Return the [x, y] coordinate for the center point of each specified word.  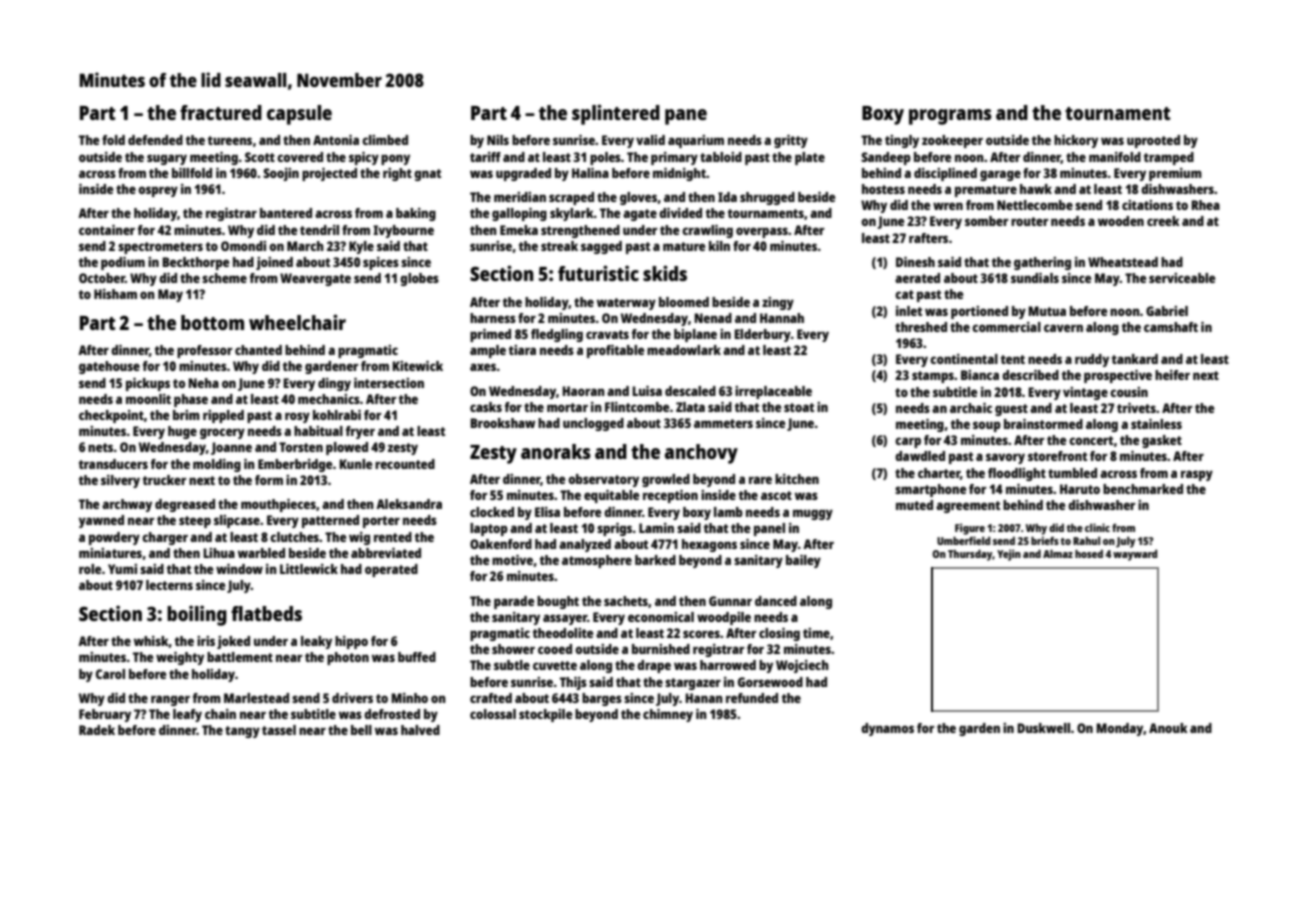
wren [948, 206]
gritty [791, 141]
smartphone [930, 490]
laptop [489, 529]
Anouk [1168, 728]
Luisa [647, 391]
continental [964, 359]
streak [559, 246]
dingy [334, 384]
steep [195, 522]
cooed [555, 649]
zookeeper [952, 141]
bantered [286, 213]
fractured [221, 112]
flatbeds [266, 613]
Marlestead [256, 698]
